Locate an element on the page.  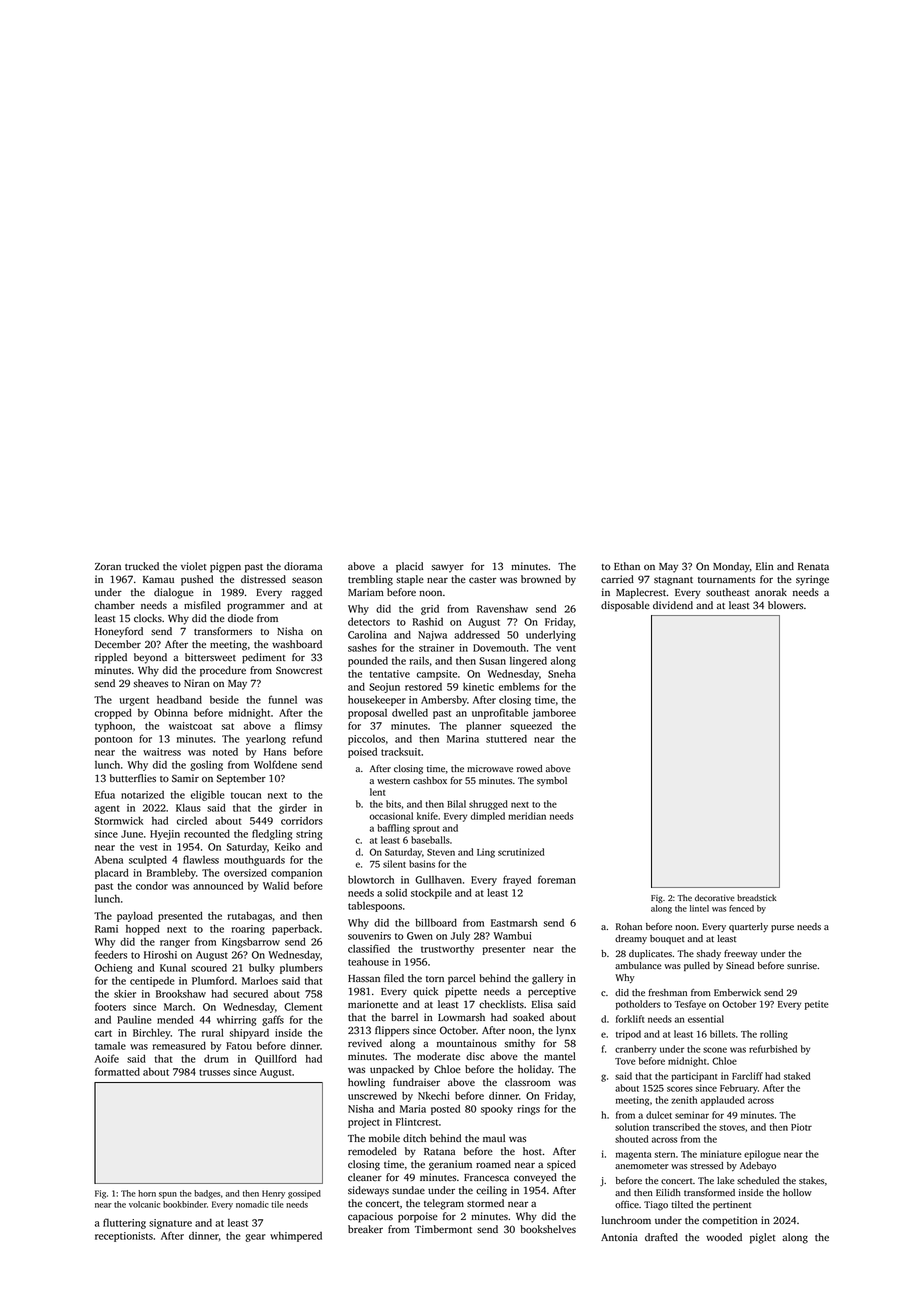
gallery is located at coordinates (548, 979).
